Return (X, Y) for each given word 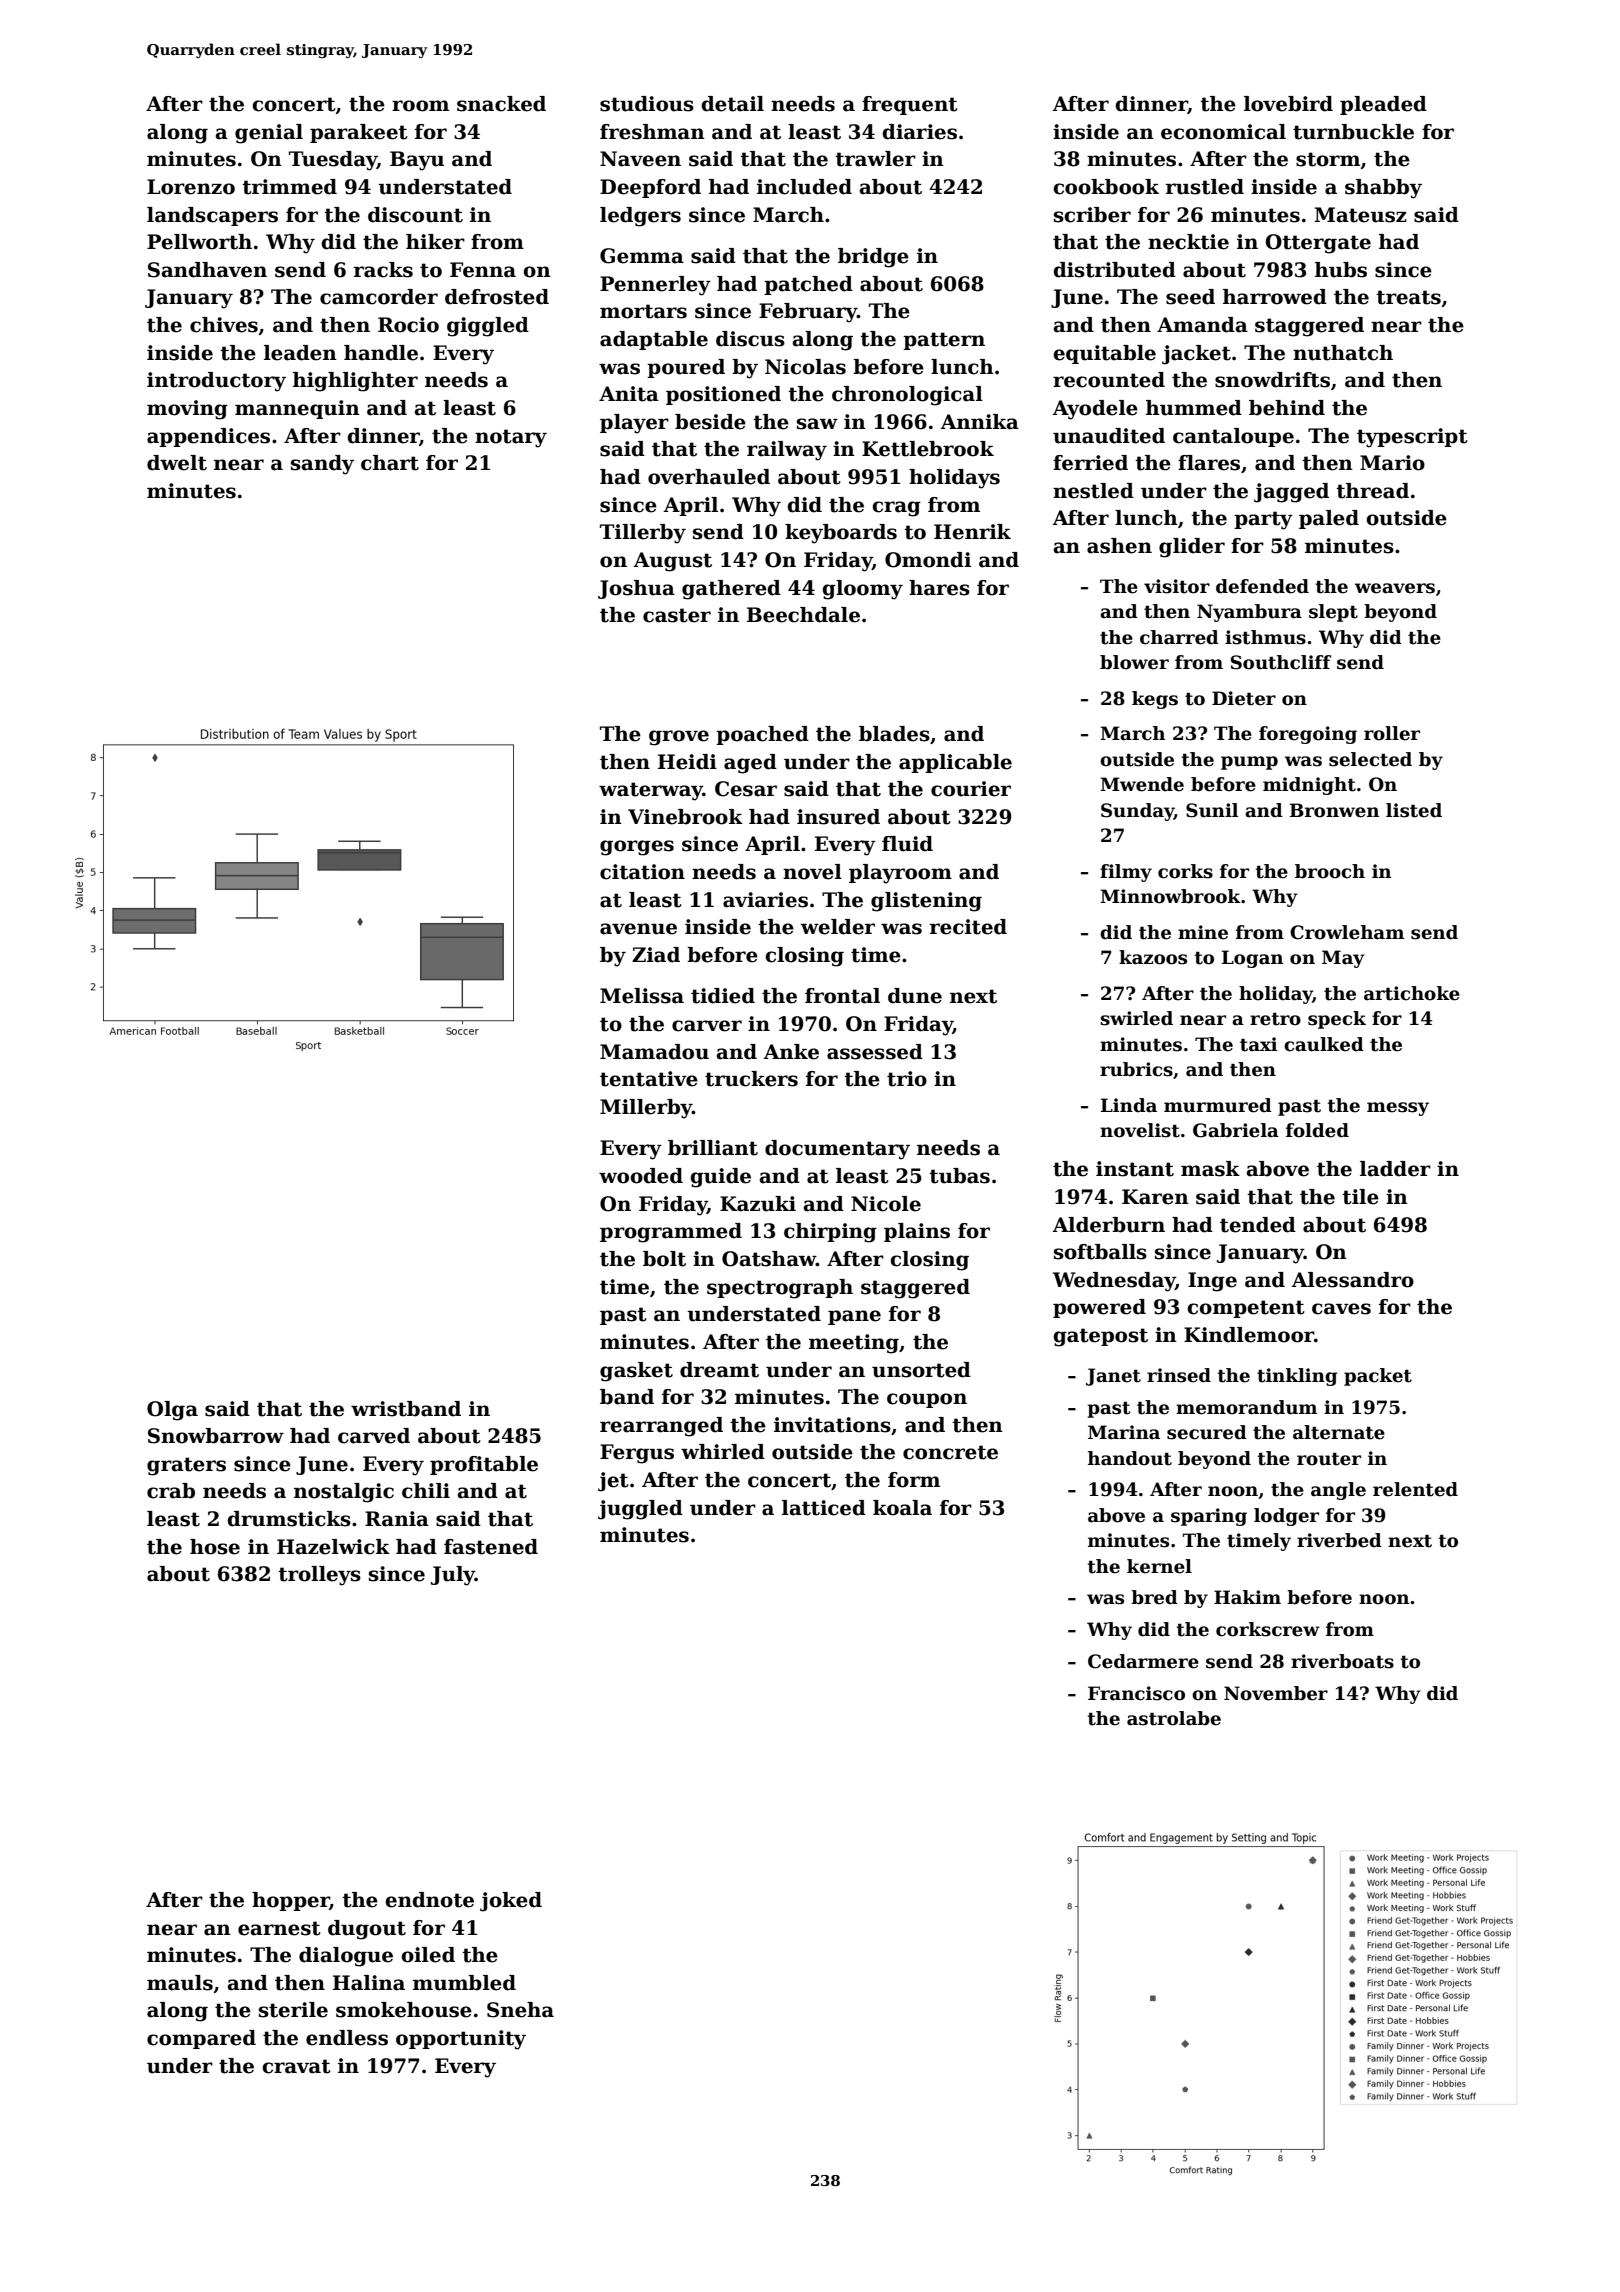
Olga (172, 1411)
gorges (637, 848)
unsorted (921, 1370)
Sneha (520, 2010)
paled (1329, 519)
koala (902, 1508)
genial (269, 134)
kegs (1155, 700)
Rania (397, 1519)
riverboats (1342, 1661)
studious (647, 104)
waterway (651, 791)
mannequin (297, 409)
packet (1378, 1377)
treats (1408, 297)
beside (710, 422)
